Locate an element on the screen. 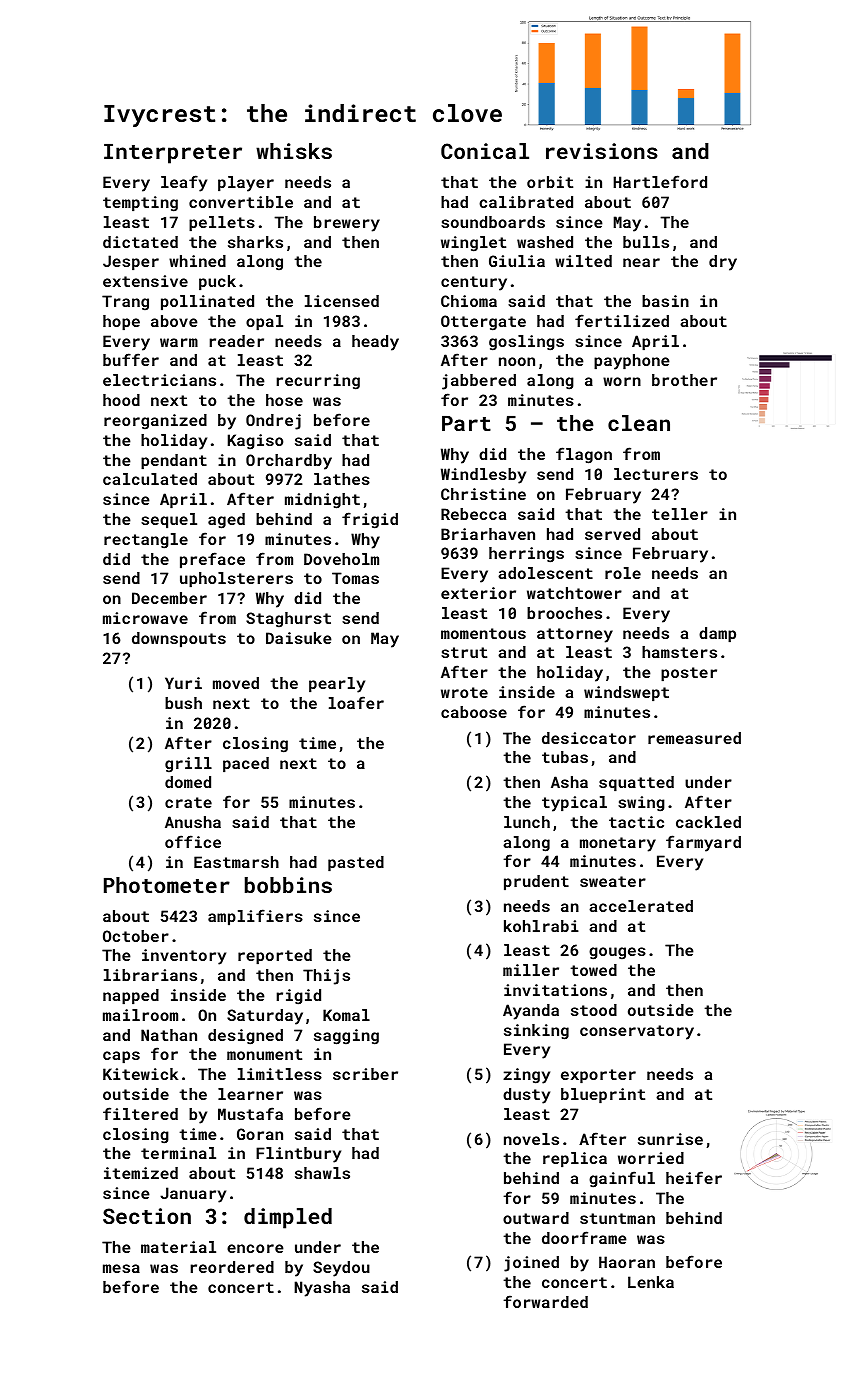 The image size is (849, 1400). Conical is located at coordinates (485, 151).
